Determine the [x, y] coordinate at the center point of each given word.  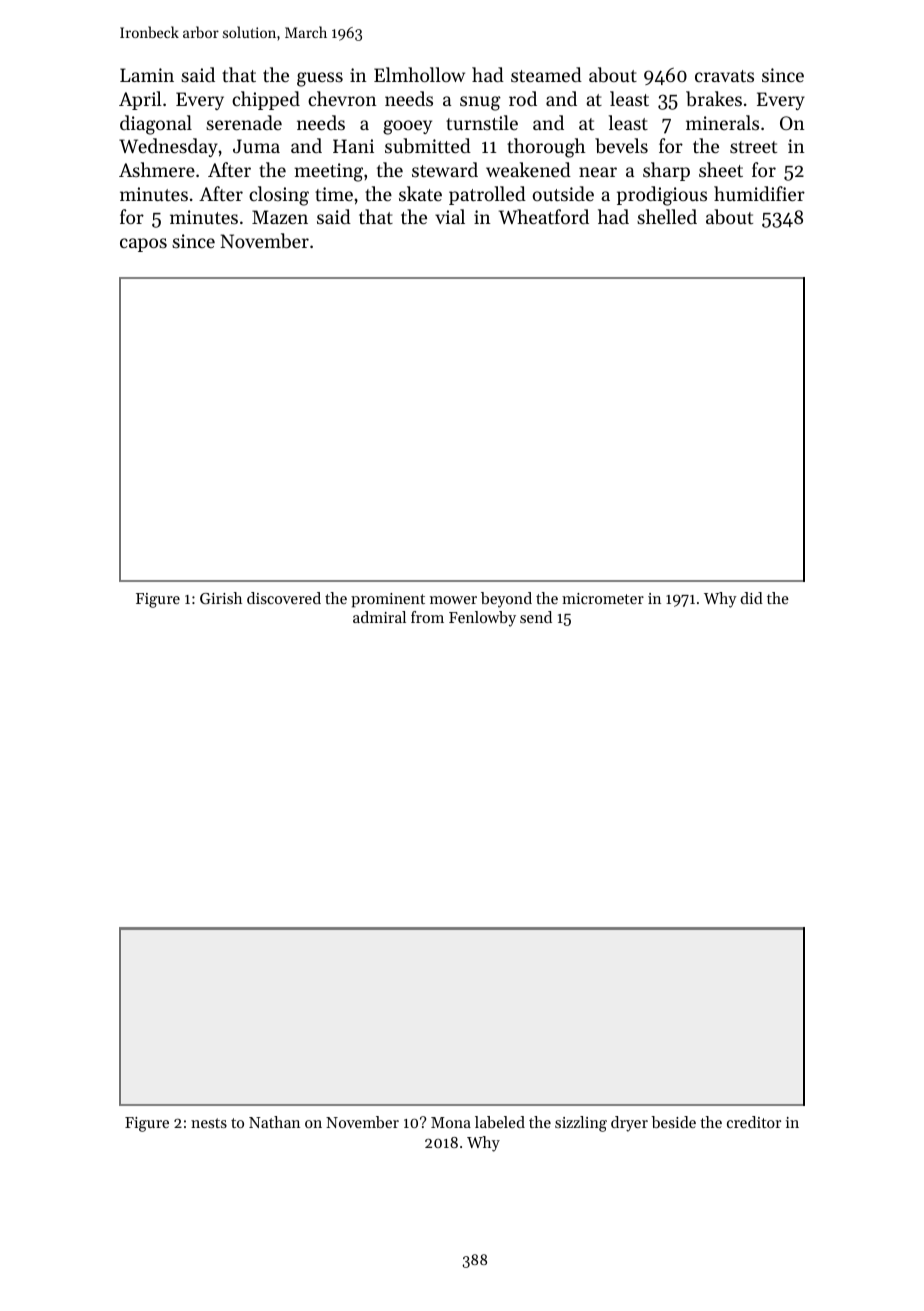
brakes [714, 99]
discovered [284, 598]
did [751, 598]
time [334, 194]
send [536, 617]
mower [453, 600]
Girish [221, 598]
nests [209, 1123]
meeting [328, 172]
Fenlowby [482, 619]
